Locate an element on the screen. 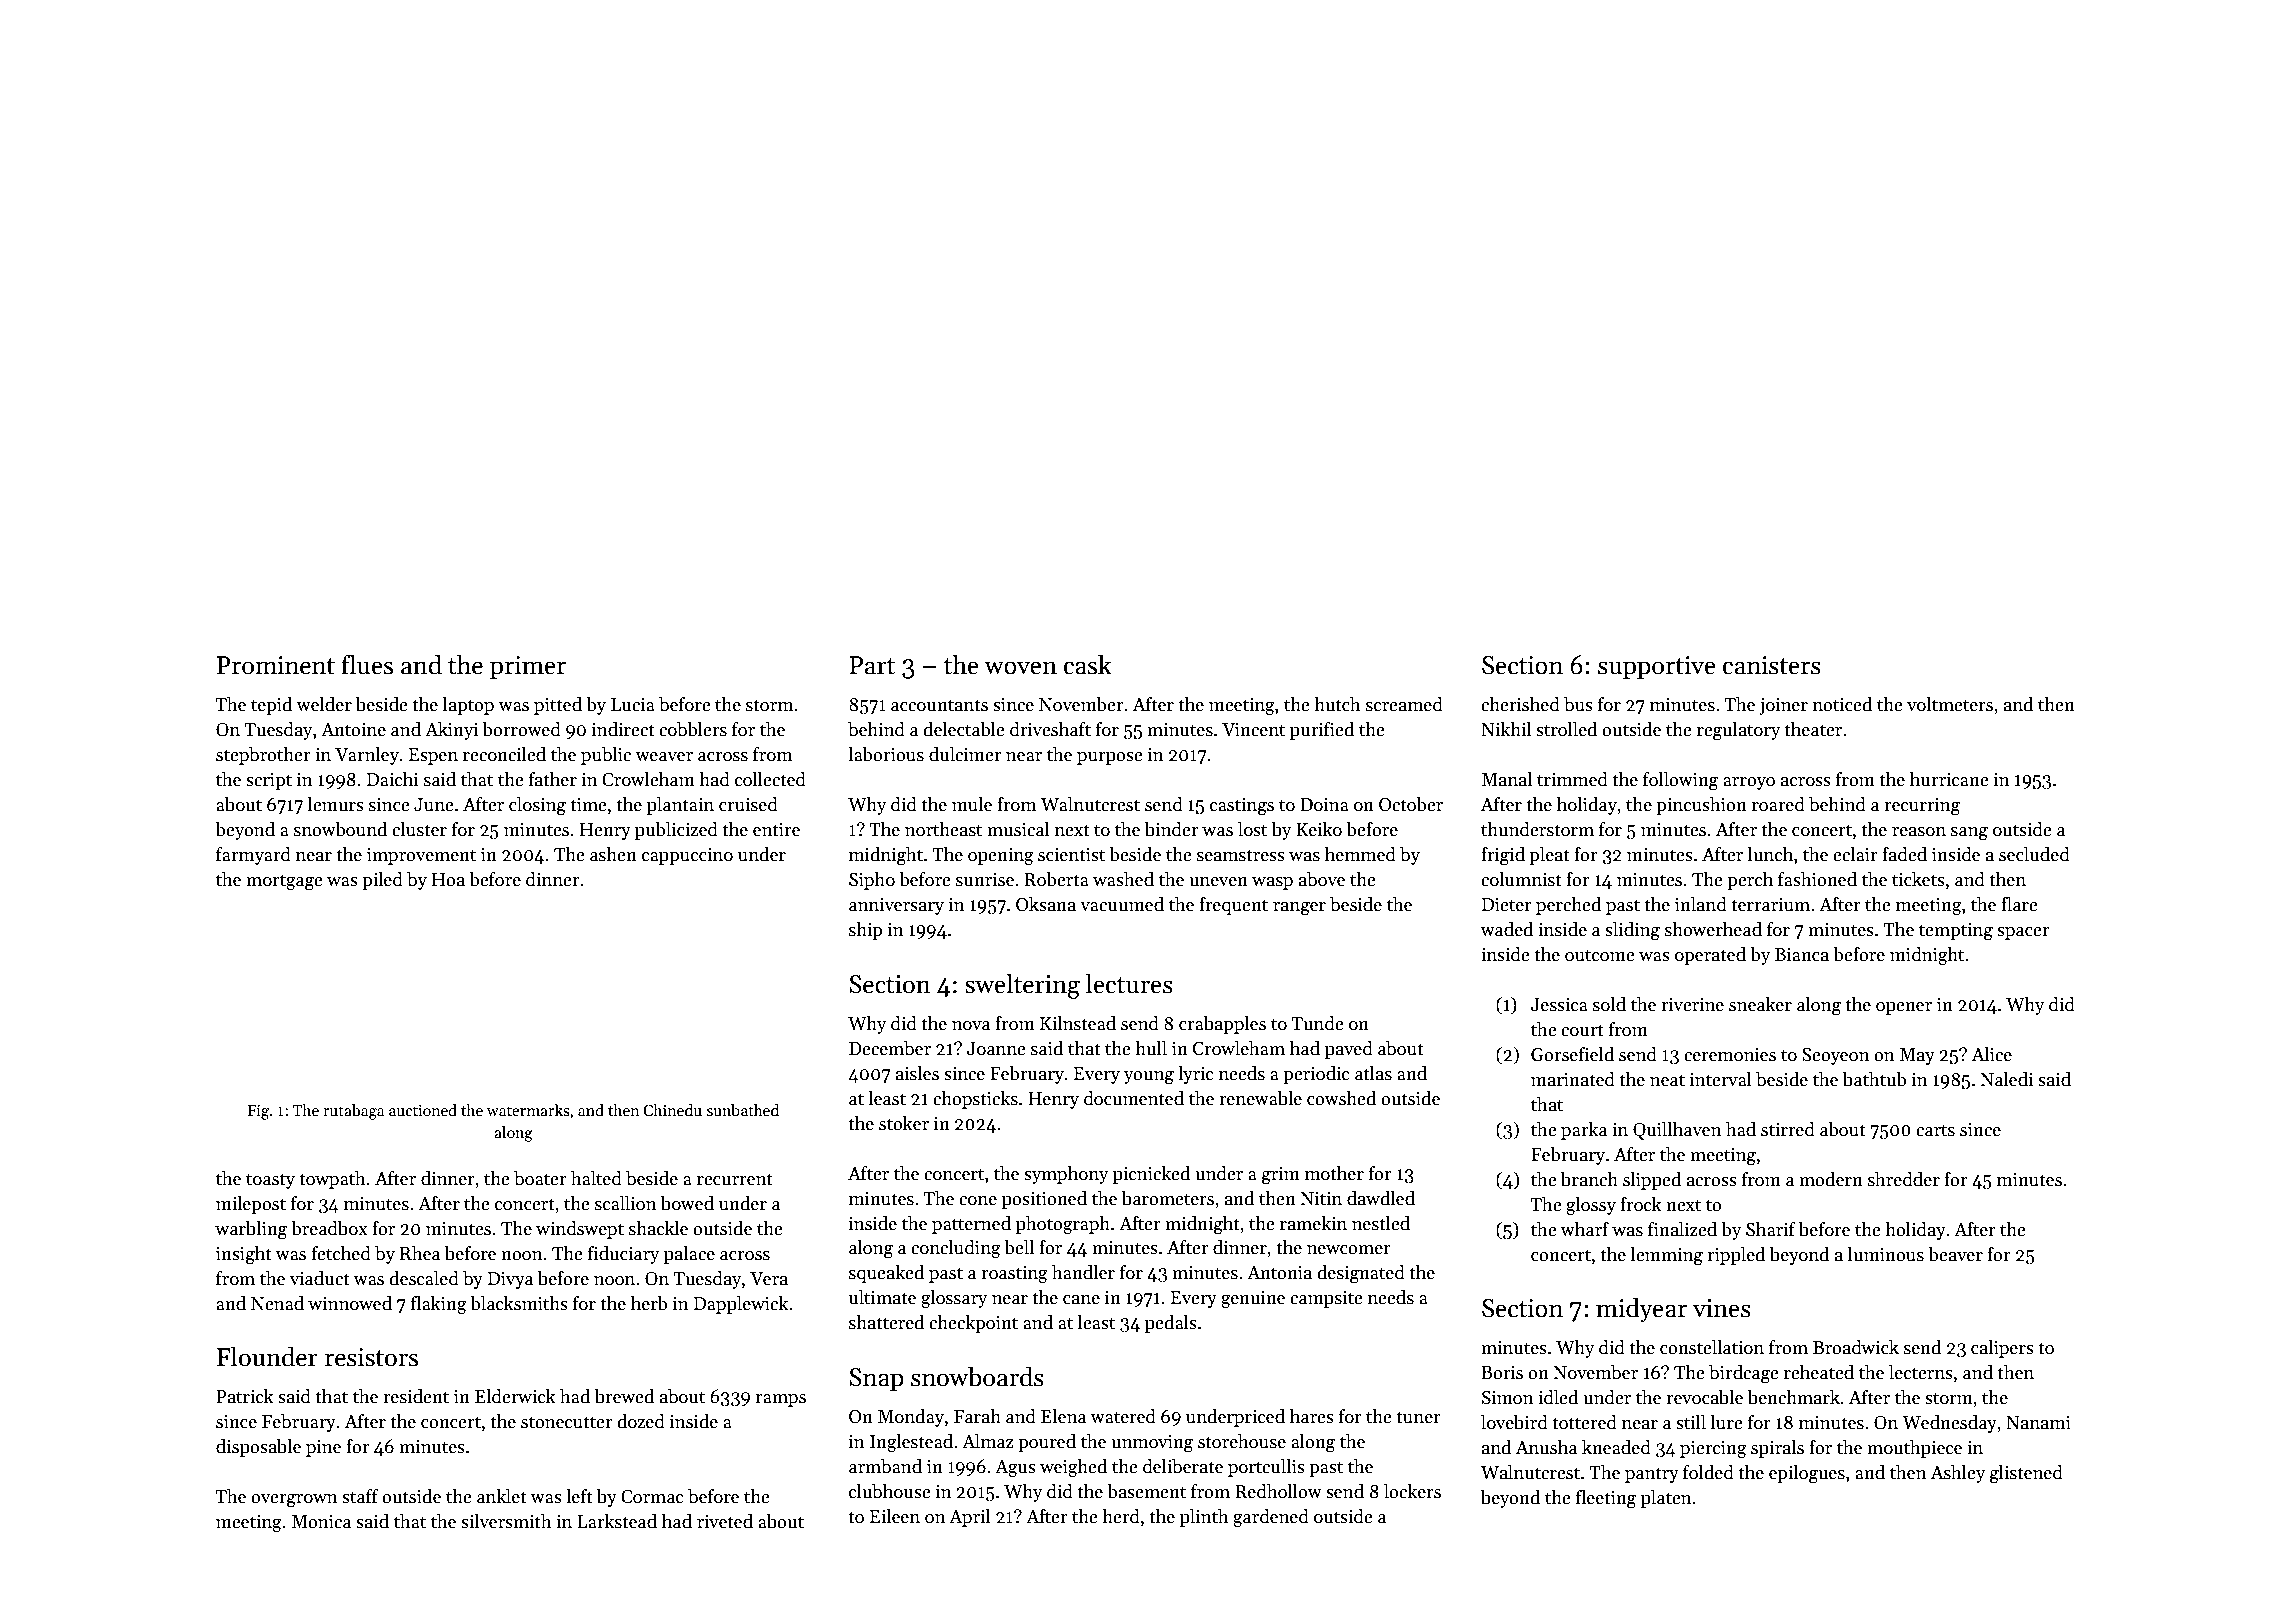 The image size is (2292, 1620). delectable is located at coordinates (964, 729).
